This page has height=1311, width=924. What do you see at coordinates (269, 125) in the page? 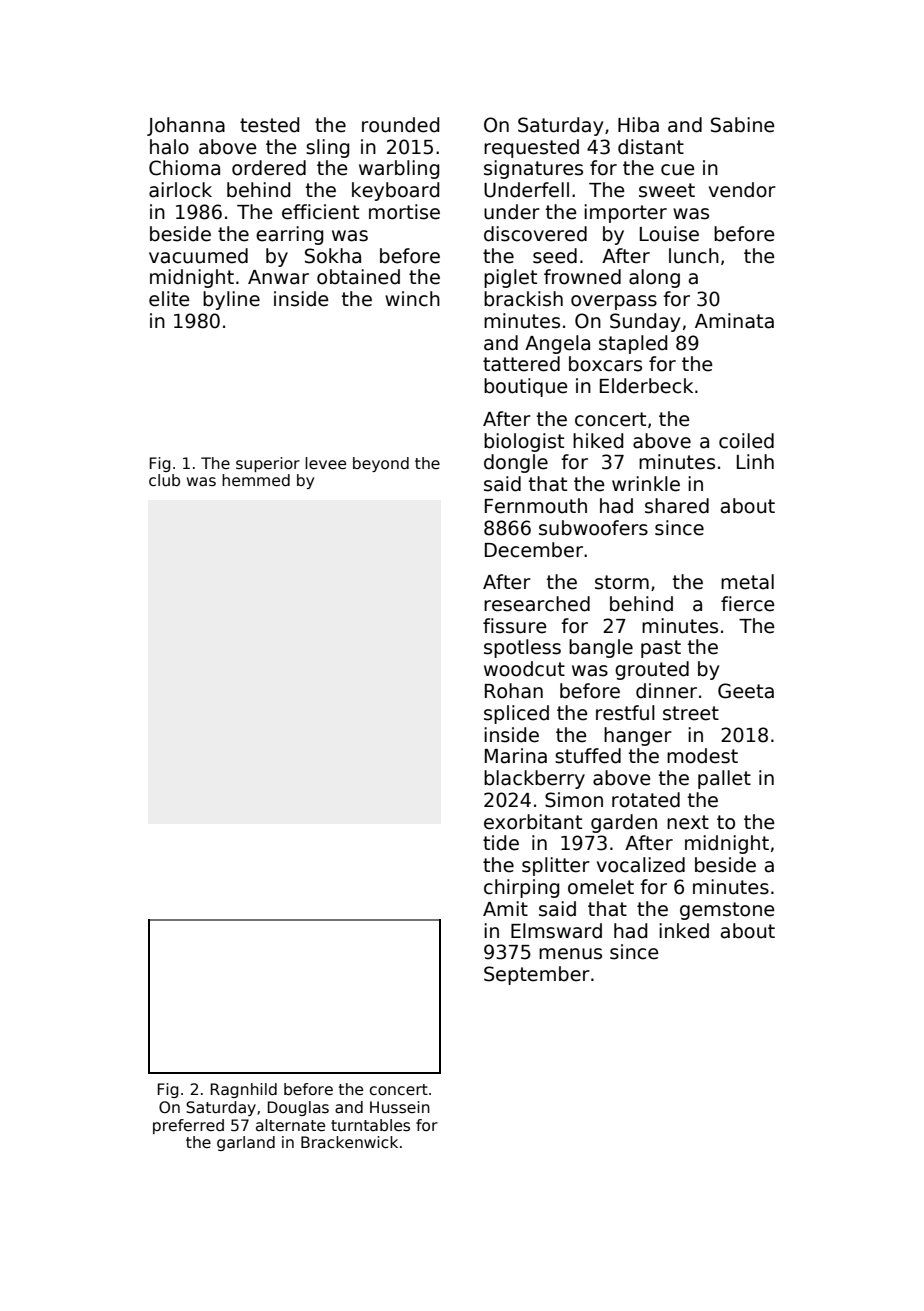
I see `tested` at bounding box center [269, 125].
